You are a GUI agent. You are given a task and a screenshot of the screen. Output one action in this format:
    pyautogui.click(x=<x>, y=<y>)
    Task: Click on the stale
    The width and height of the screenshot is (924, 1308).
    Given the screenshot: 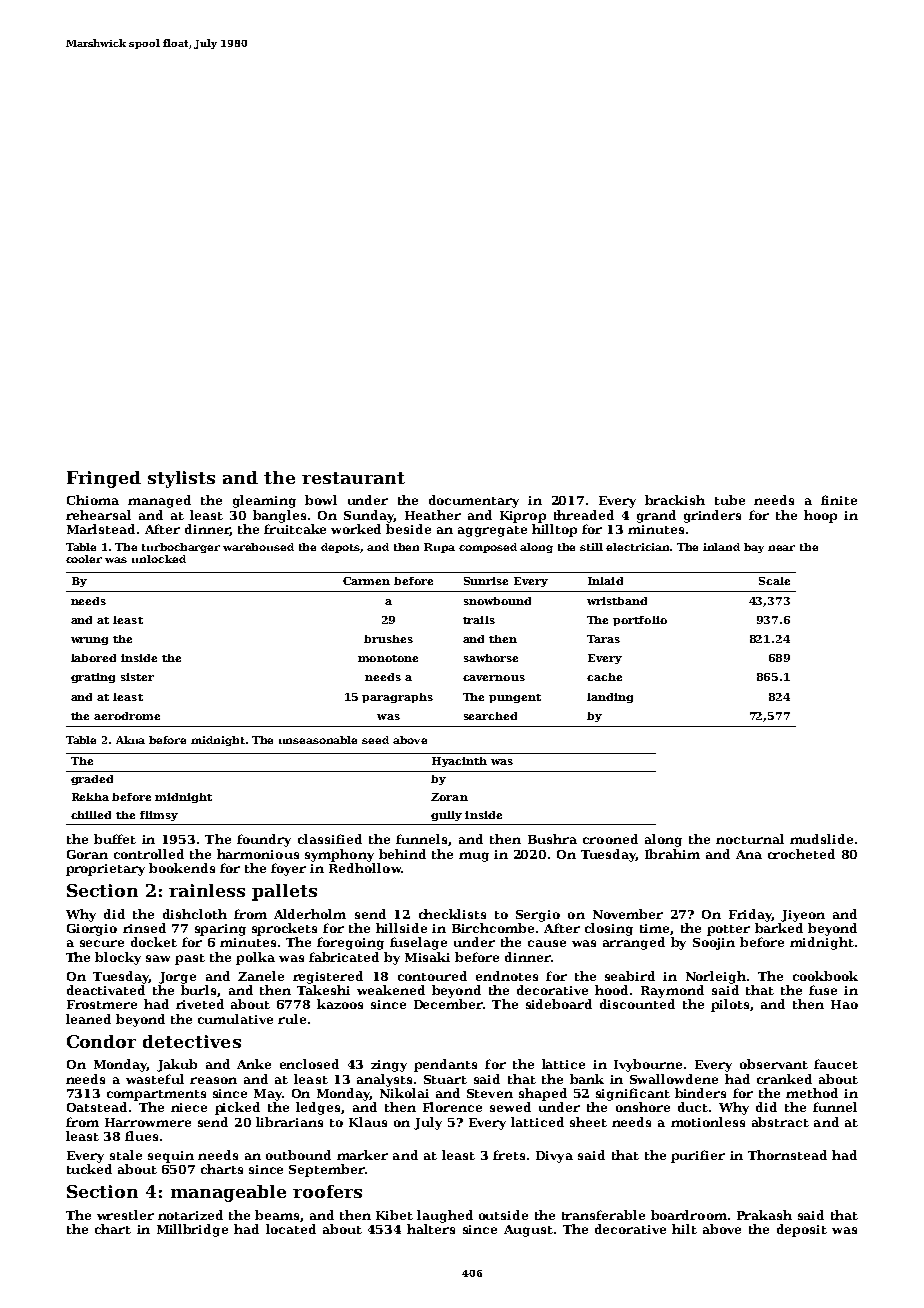 What is the action you would take?
    pyautogui.click(x=126, y=1155)
